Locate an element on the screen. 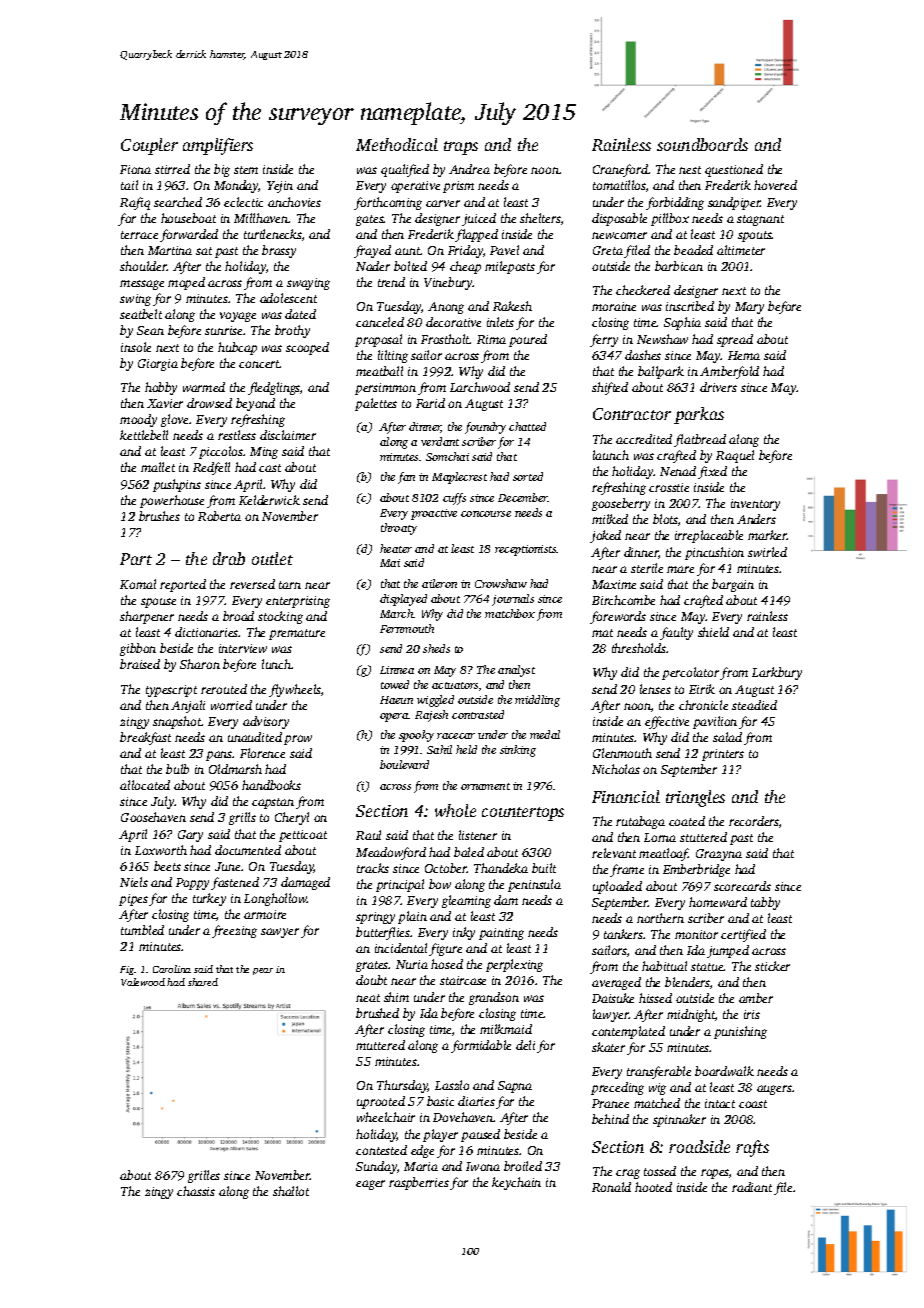 The image size is (924, 1308). shallot is located at coordinates (291, 1191).
